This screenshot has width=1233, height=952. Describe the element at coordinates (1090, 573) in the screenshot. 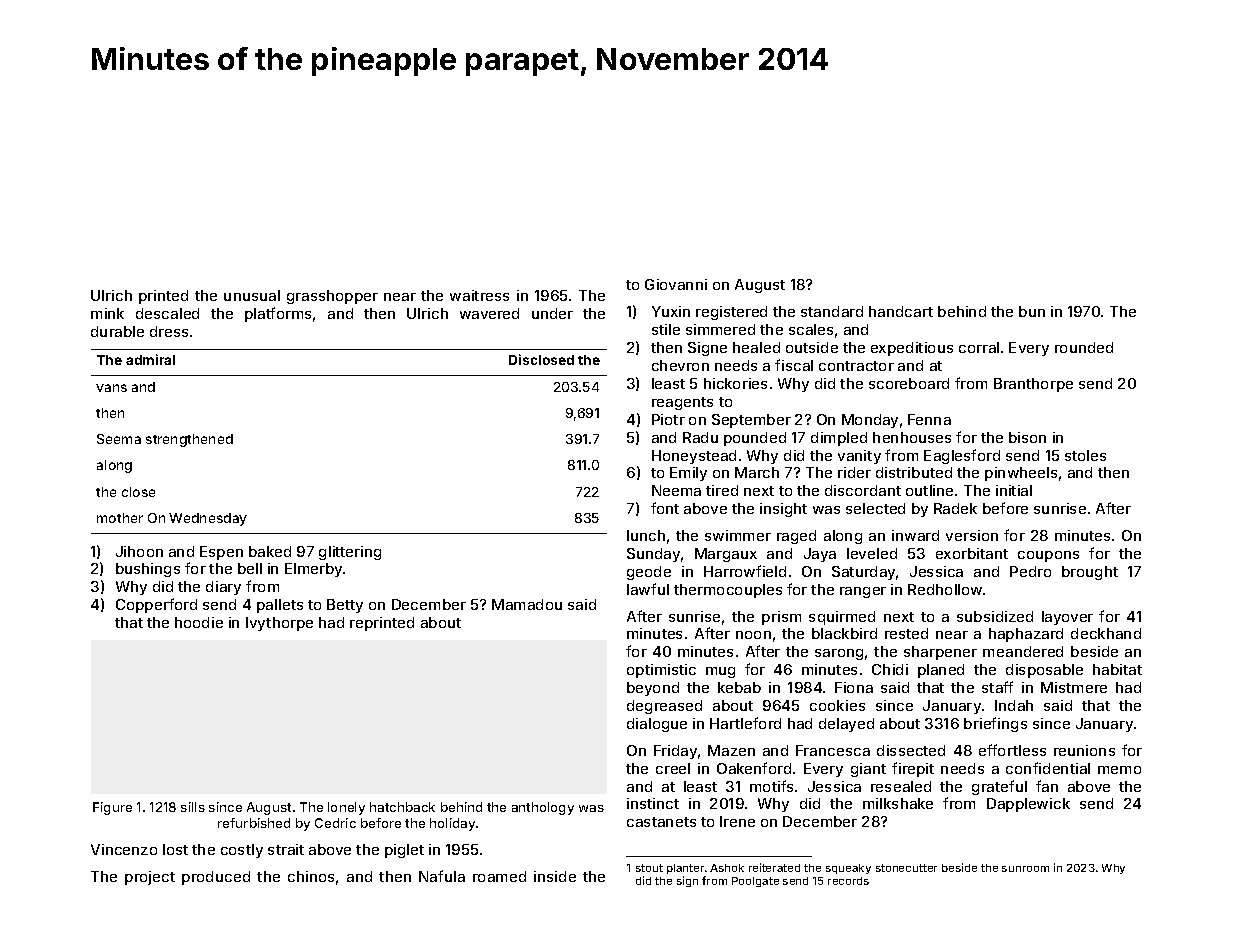

I see `brought` at that location.
